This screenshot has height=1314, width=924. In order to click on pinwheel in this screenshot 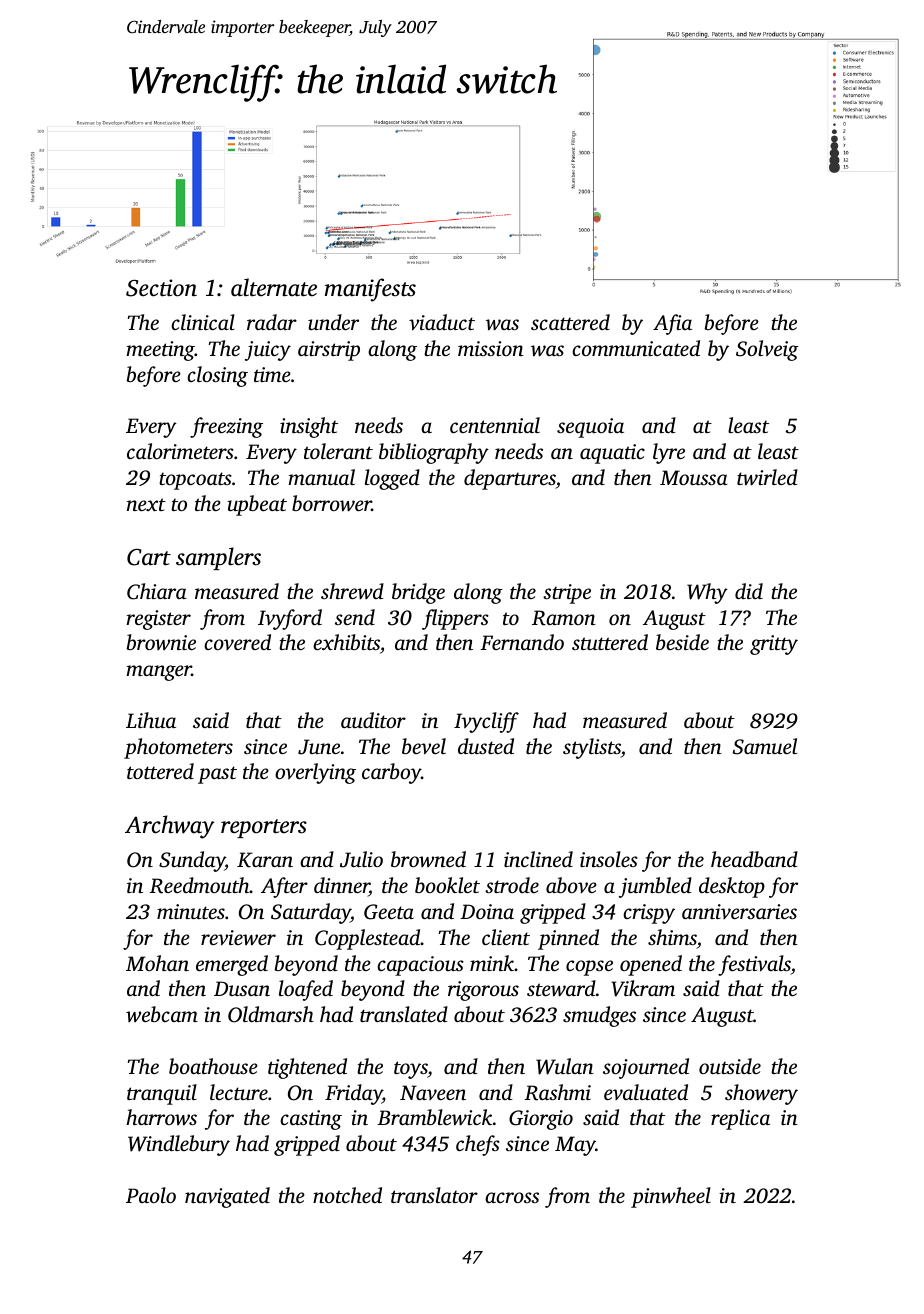, I will do `click(671, 1197)`.
